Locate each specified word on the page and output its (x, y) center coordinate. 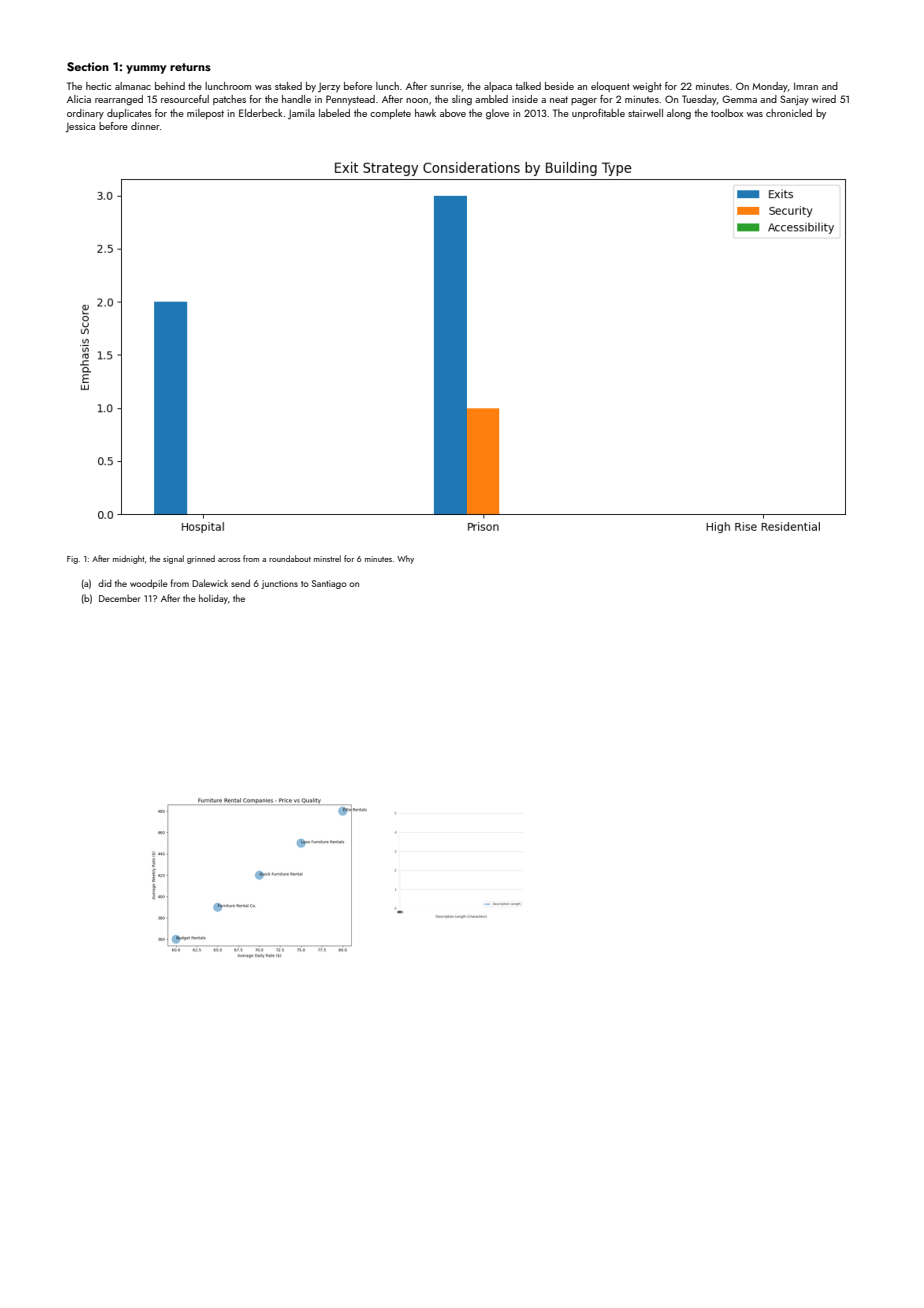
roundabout (290, 558)
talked (528, 86)
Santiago (329, 584)
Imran (806, 86)
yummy (146, 69)
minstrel (327, 558)
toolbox (727, 113)
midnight (129, 559)
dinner (145, 126)
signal (173, 559)
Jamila (301, 114)
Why (405, 559)
